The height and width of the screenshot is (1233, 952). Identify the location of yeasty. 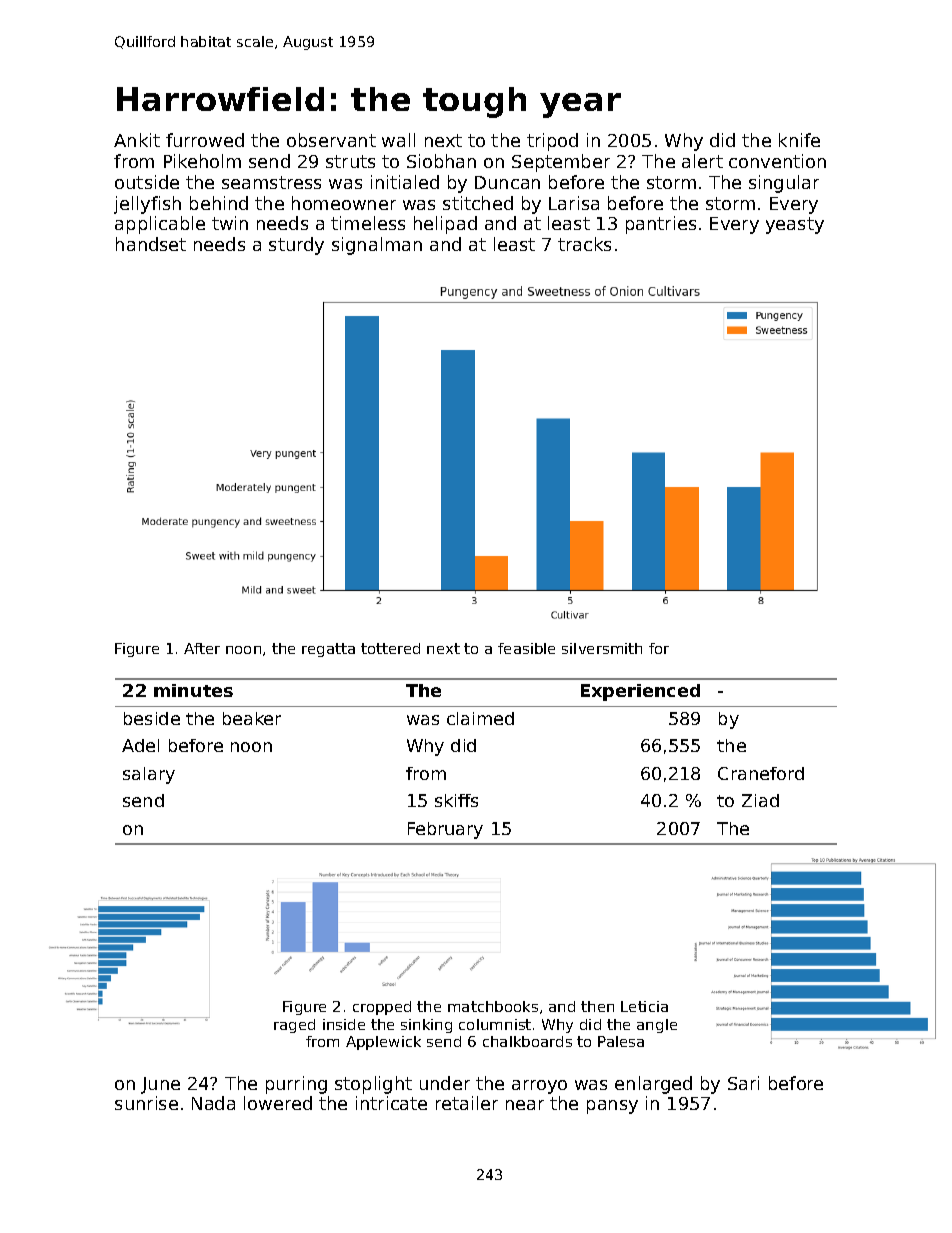
(795, 225).
